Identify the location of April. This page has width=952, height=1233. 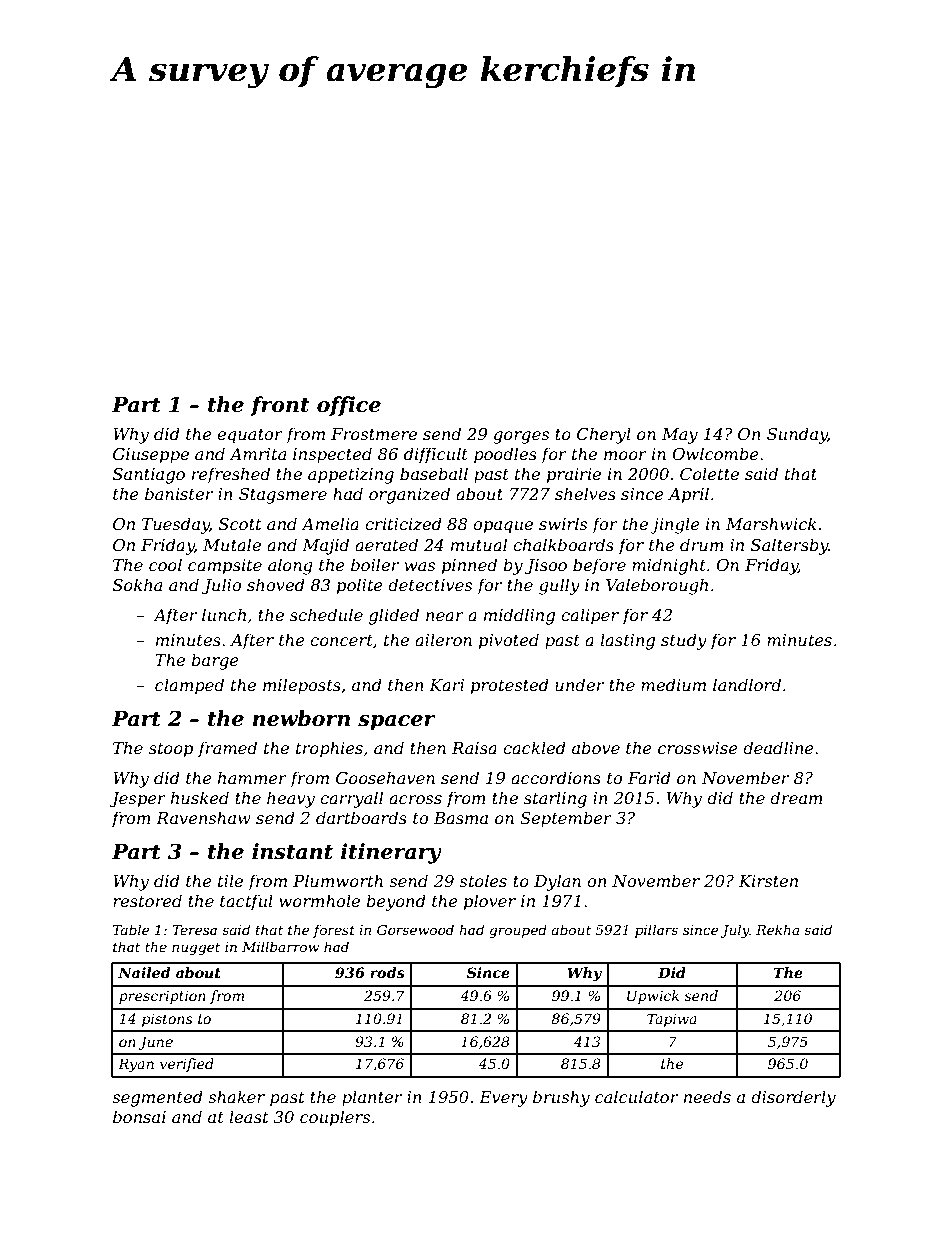
(688, 495).
